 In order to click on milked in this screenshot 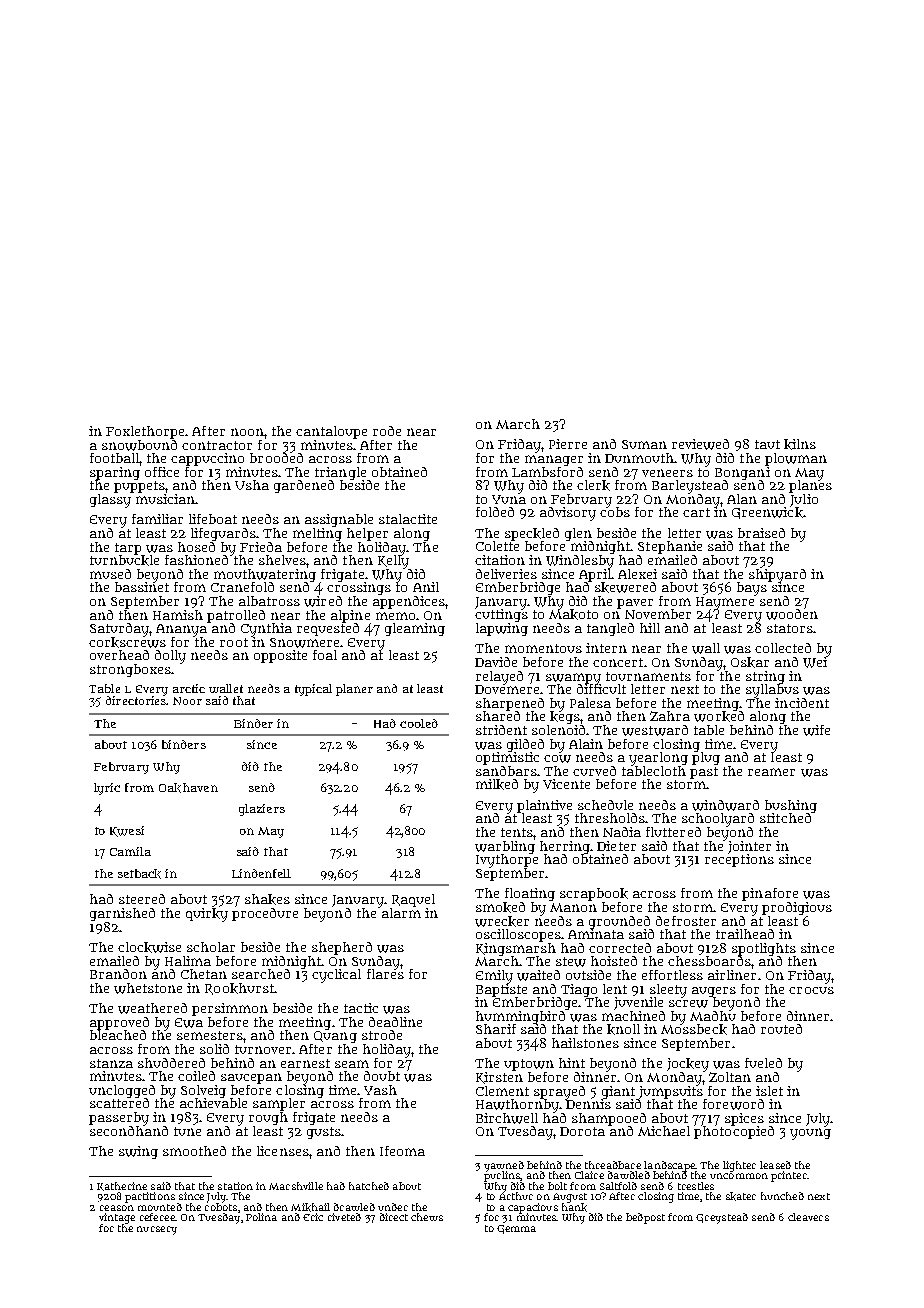, I will do `click(497, 784)`.
